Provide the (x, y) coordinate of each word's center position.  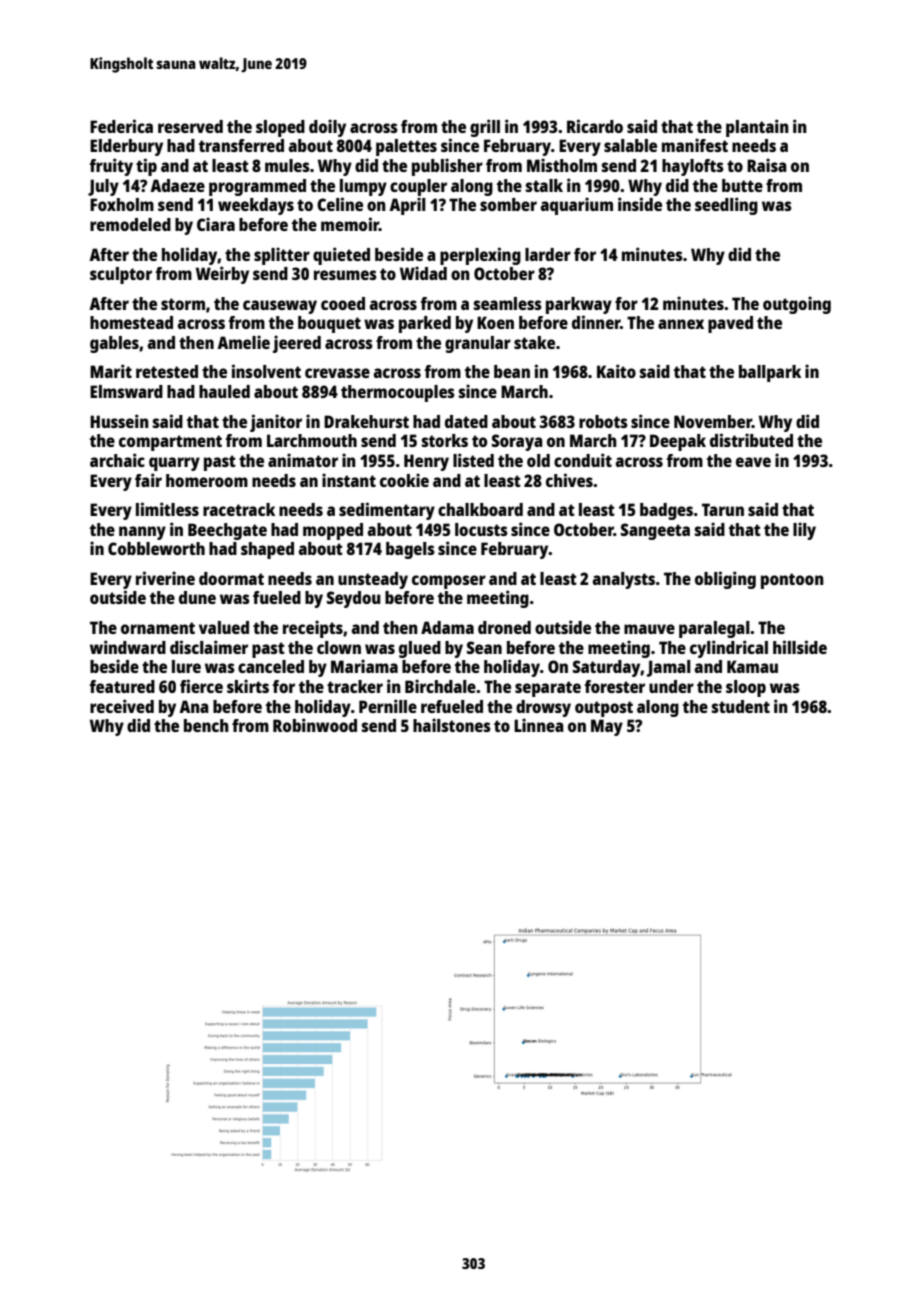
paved (730, 324)
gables (114, 344)
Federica (121, 126)
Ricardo (595, 126)
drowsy (543, 708)
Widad (423, 273)
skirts (248, 686)
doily (327, 128)
